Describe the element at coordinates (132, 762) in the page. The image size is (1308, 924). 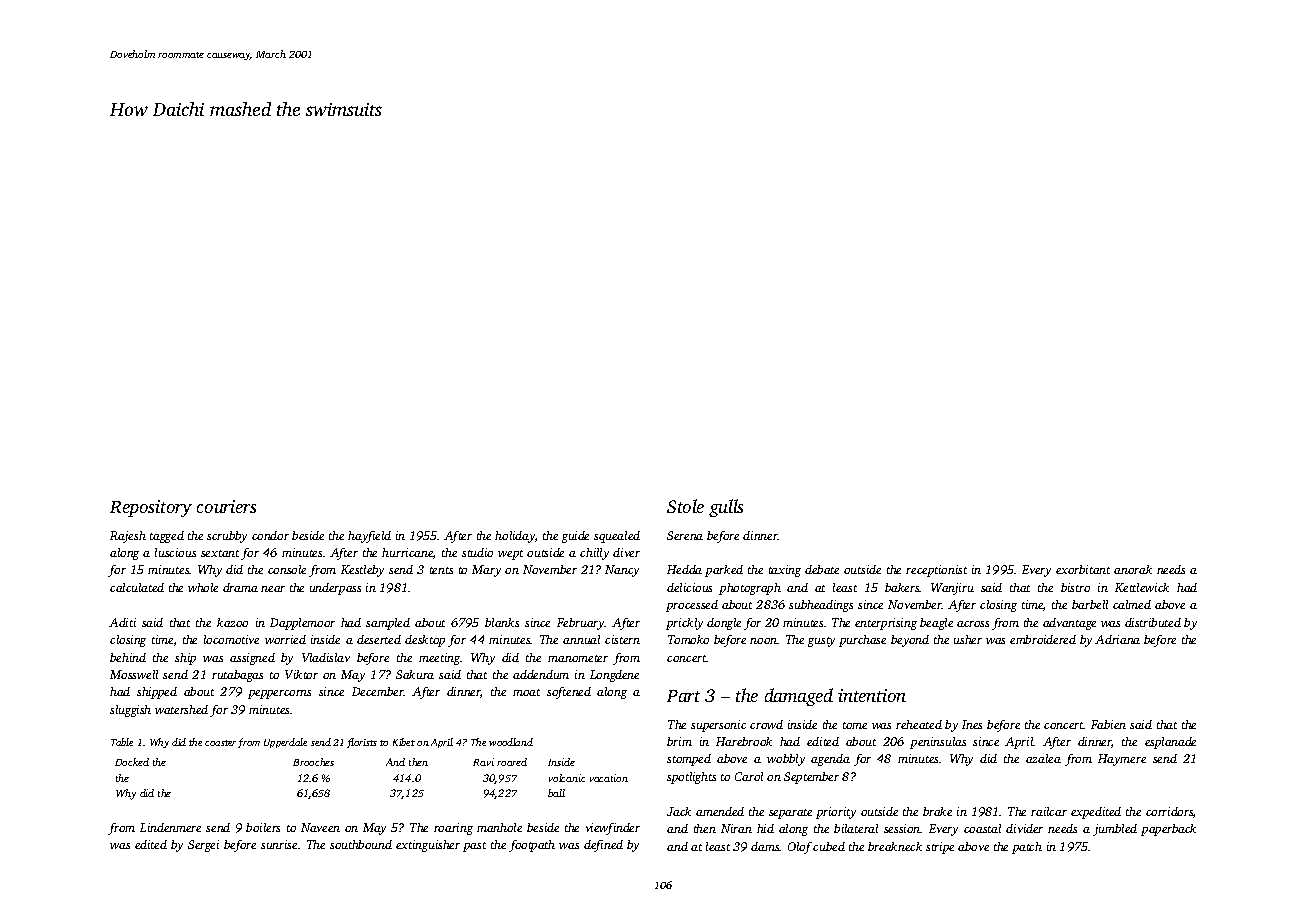
I see `Docked` at that location.
